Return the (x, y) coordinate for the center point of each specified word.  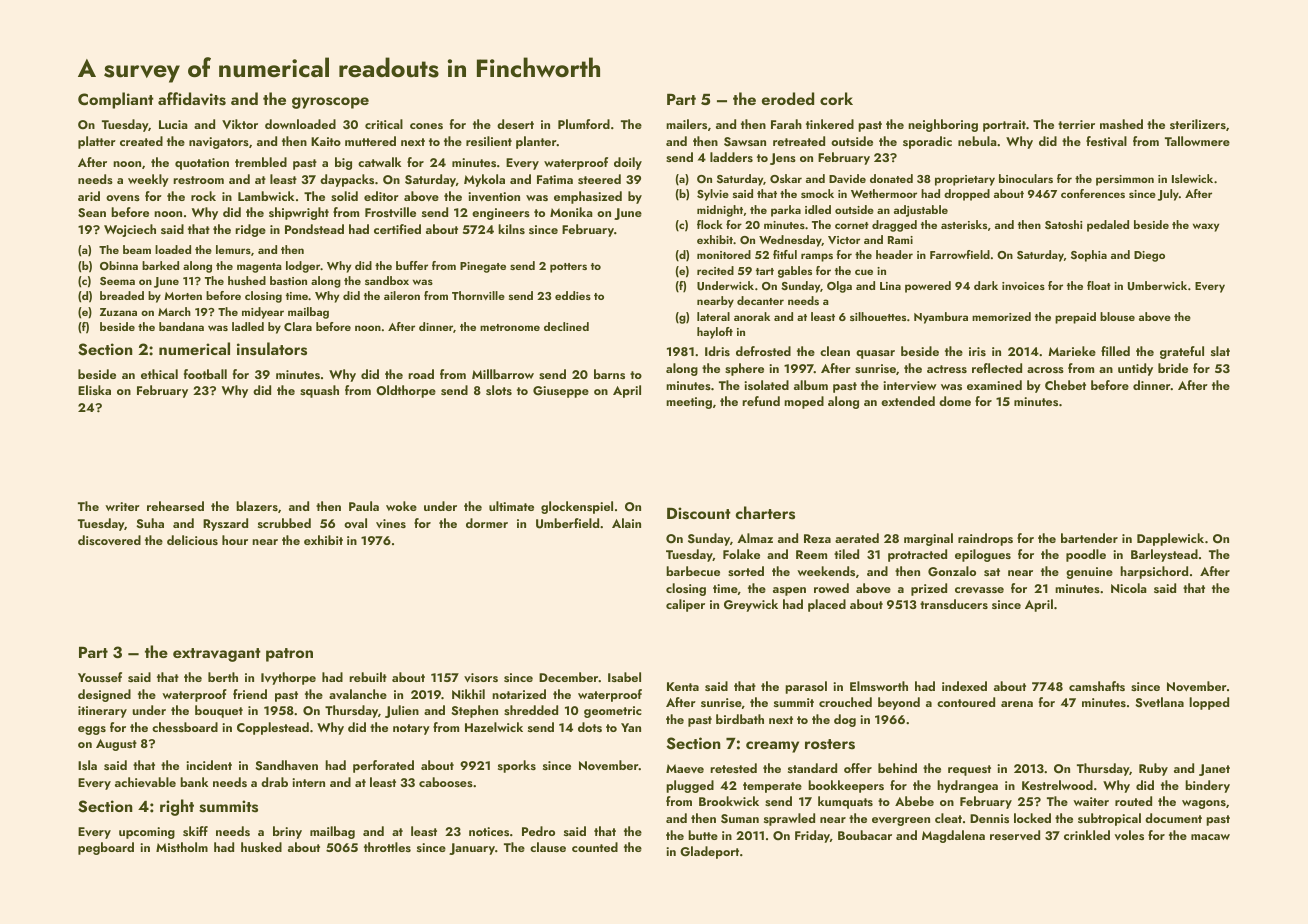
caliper (685, 605)
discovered (109, 540)
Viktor (240, 124)
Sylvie (713, 195)
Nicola (1129, 588)
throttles (387, 847)
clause (548, 847)
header (894, 254)
